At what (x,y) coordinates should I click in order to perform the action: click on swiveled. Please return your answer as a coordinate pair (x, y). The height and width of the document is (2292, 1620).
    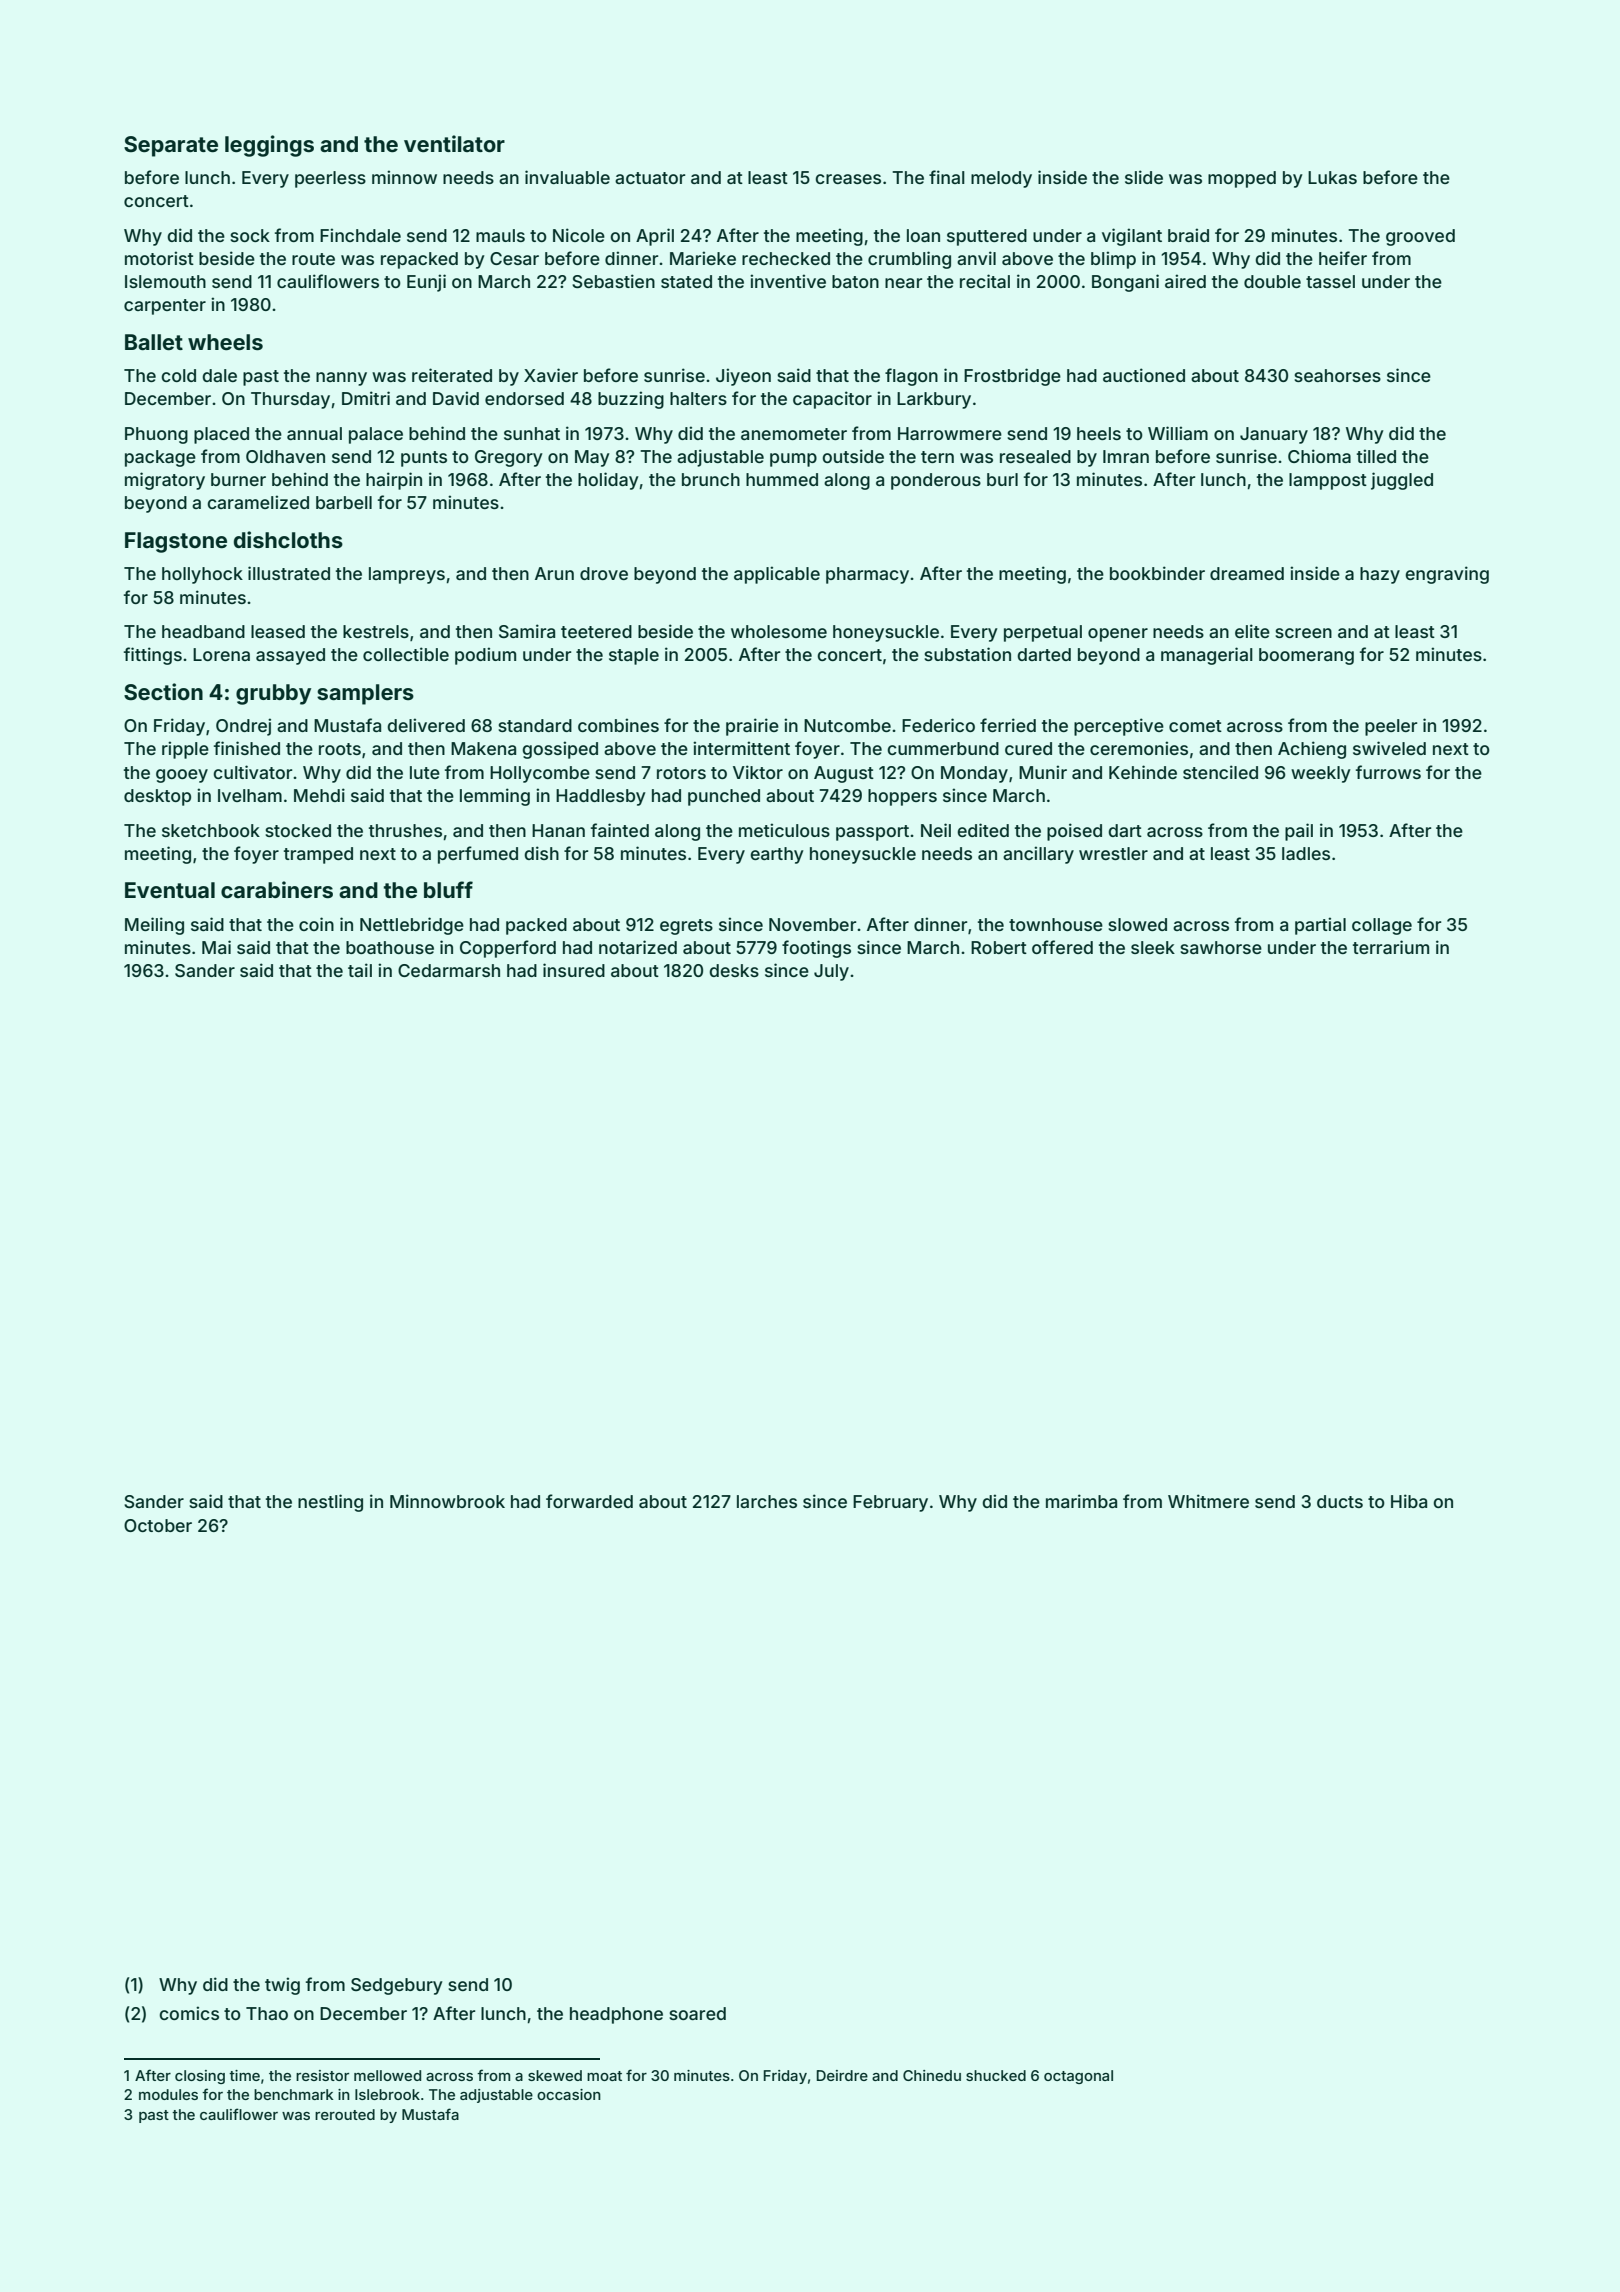
    Looking at the image, I should click on (1389, 748).
